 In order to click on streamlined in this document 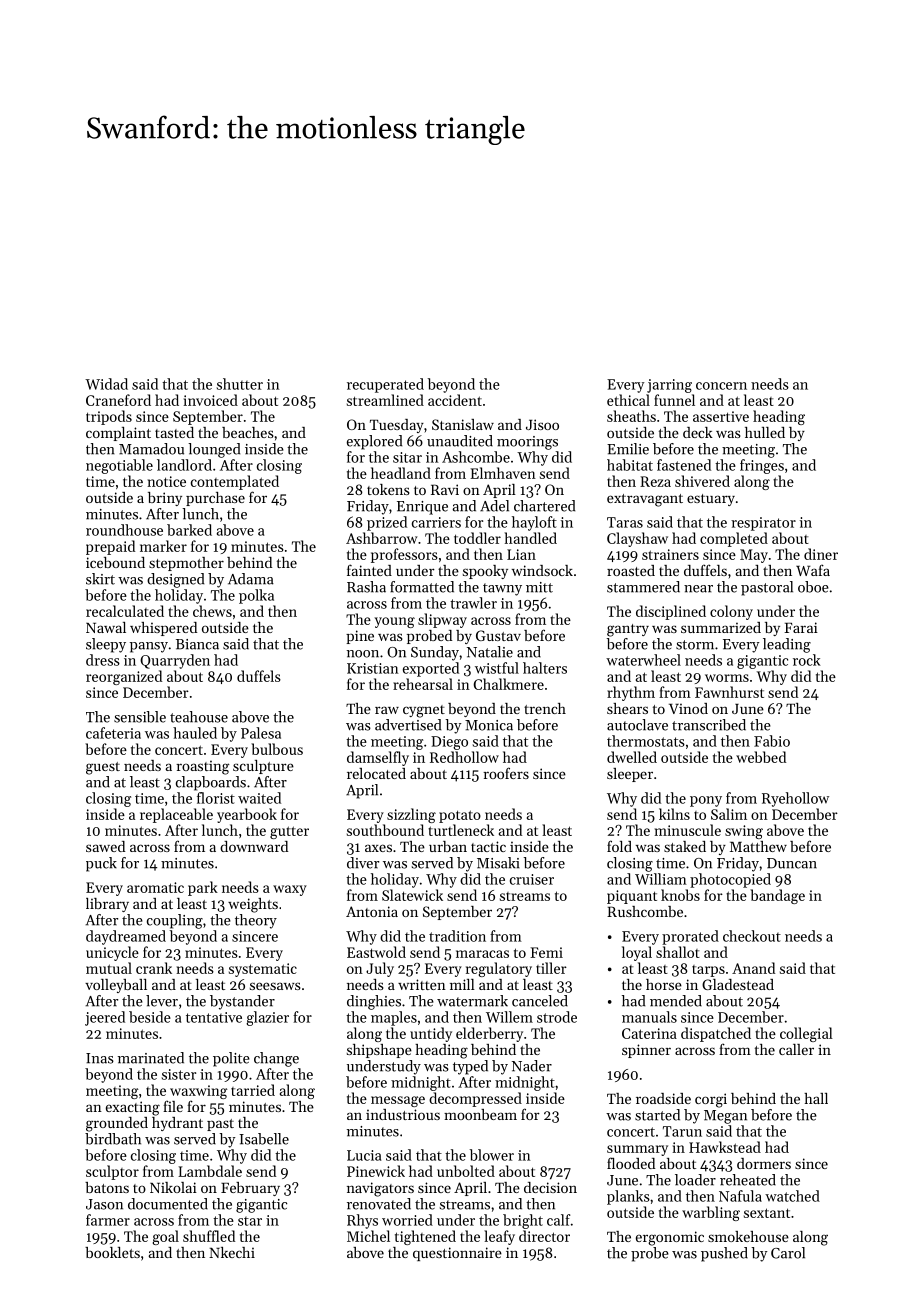, I will do `click(385, 400)`.
